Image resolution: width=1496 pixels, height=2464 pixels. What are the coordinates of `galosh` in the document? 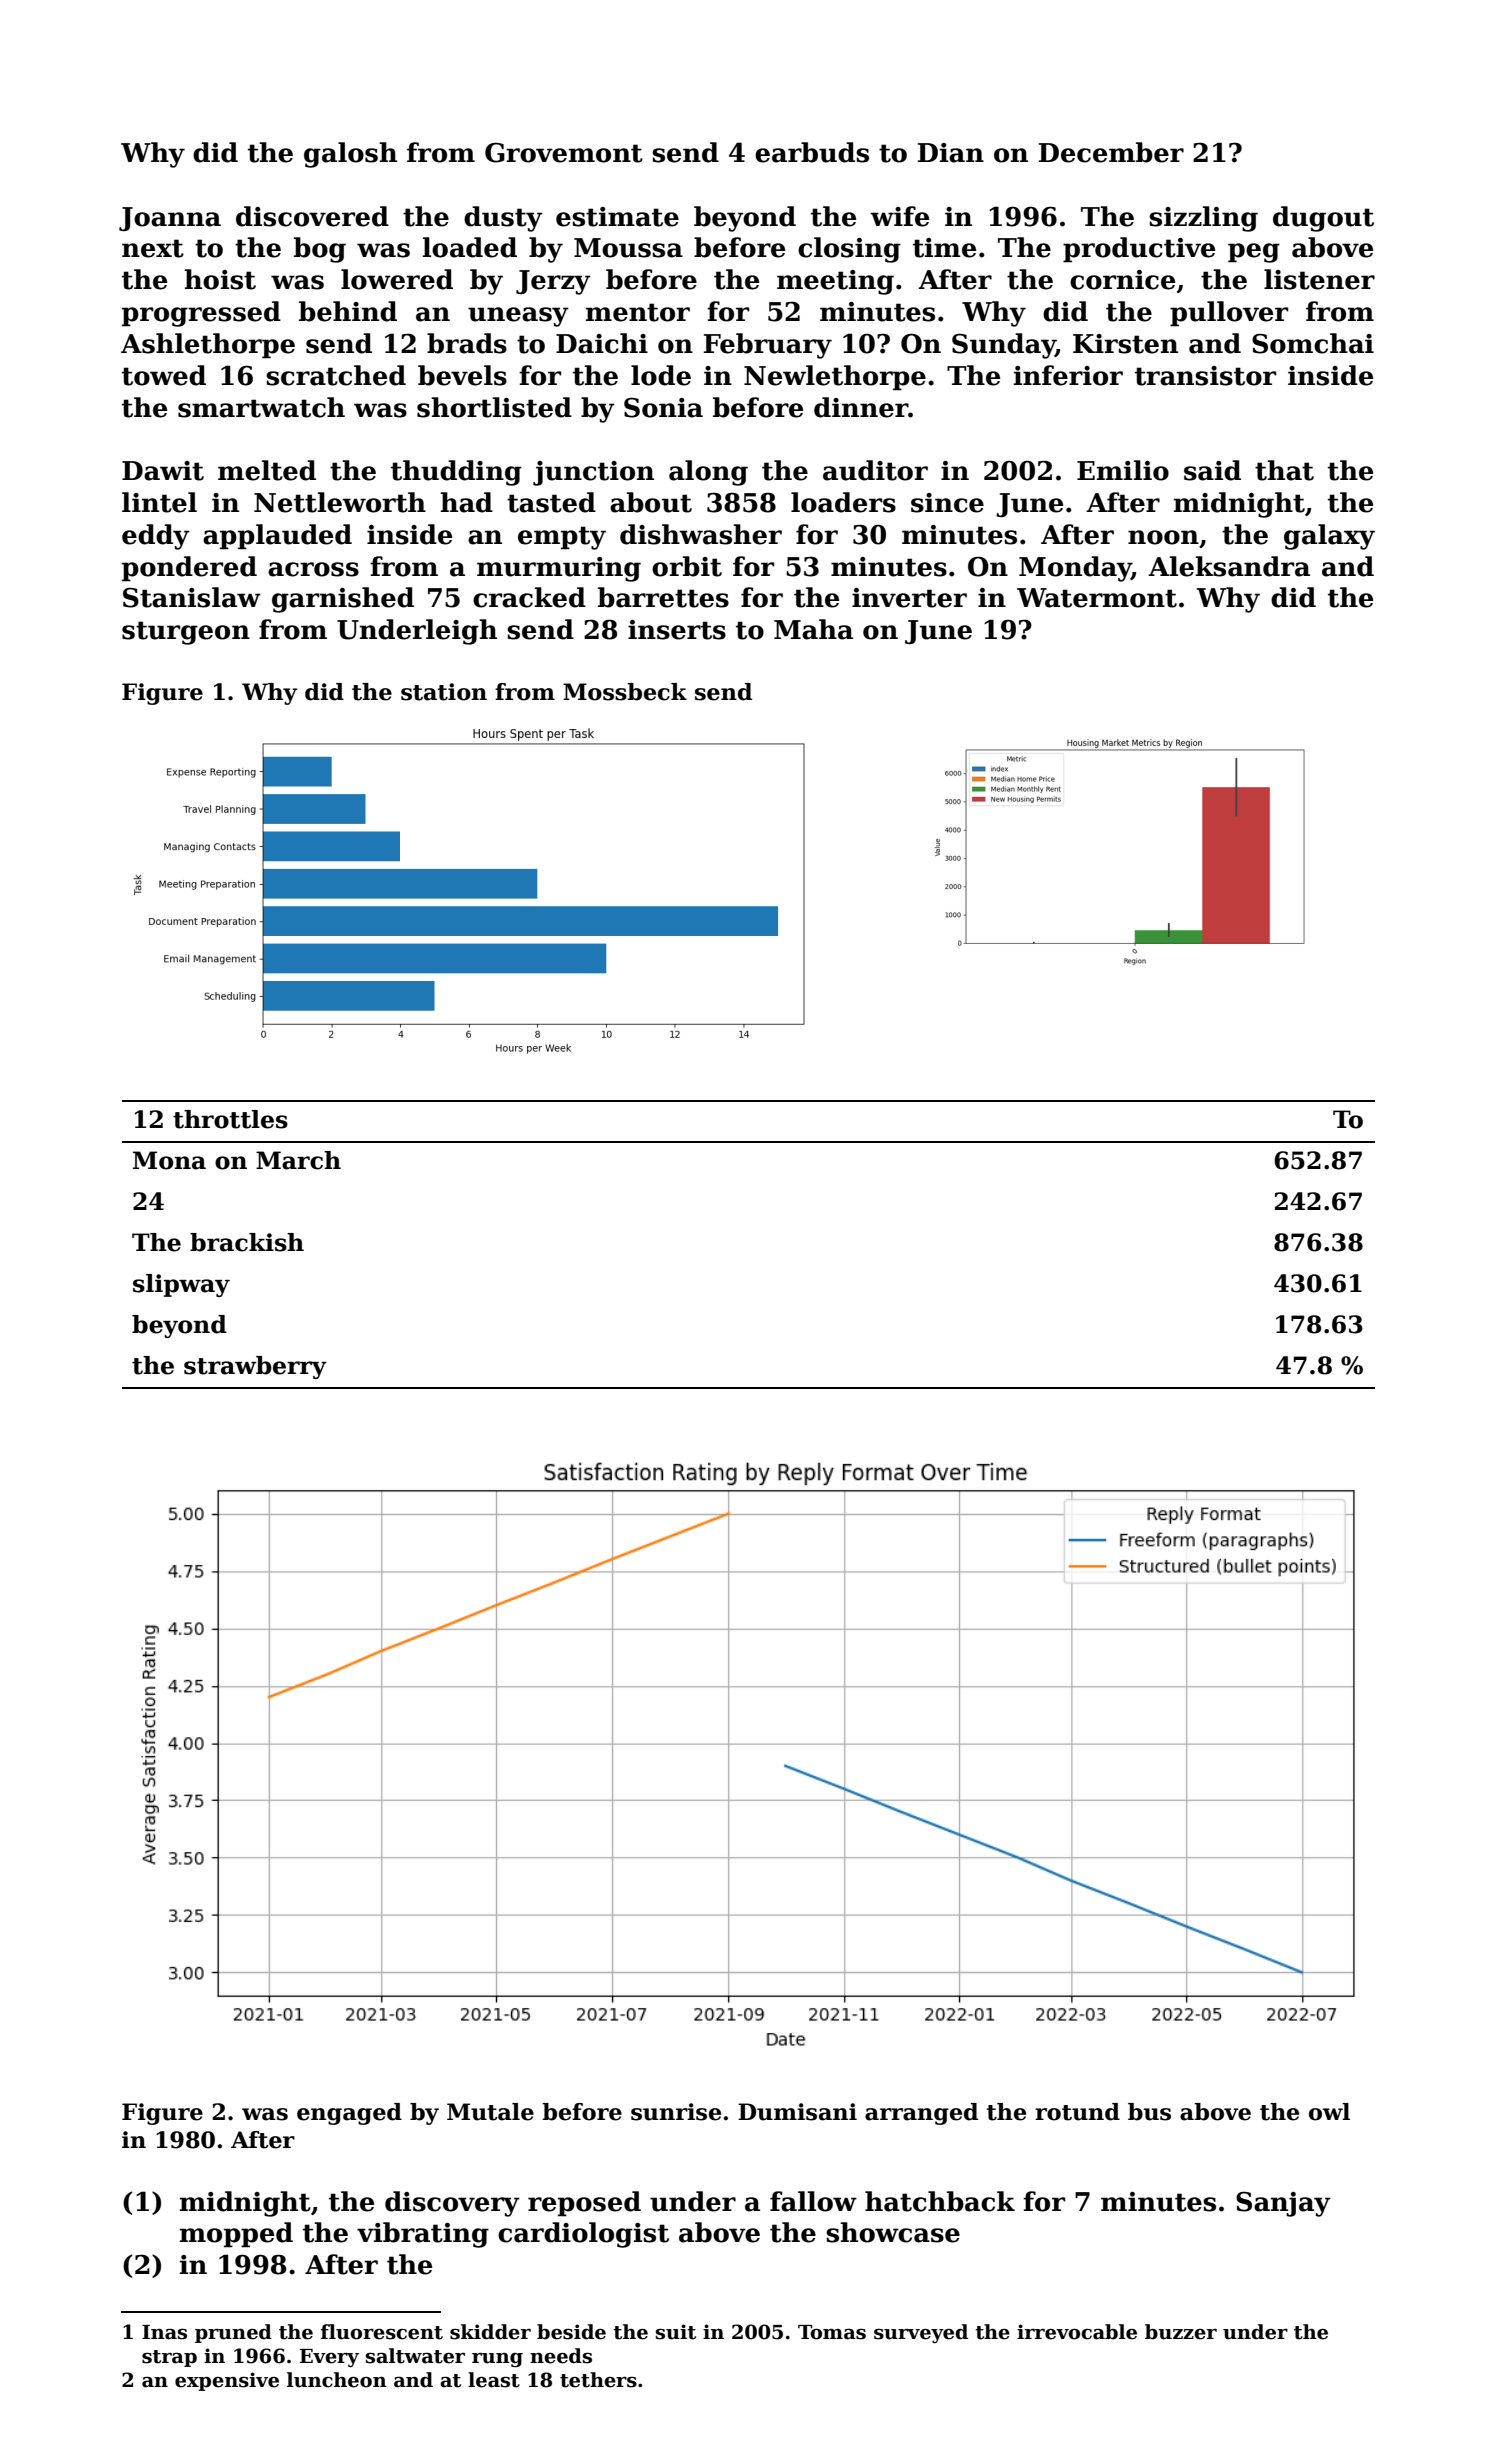 It's located at (350, 155).
